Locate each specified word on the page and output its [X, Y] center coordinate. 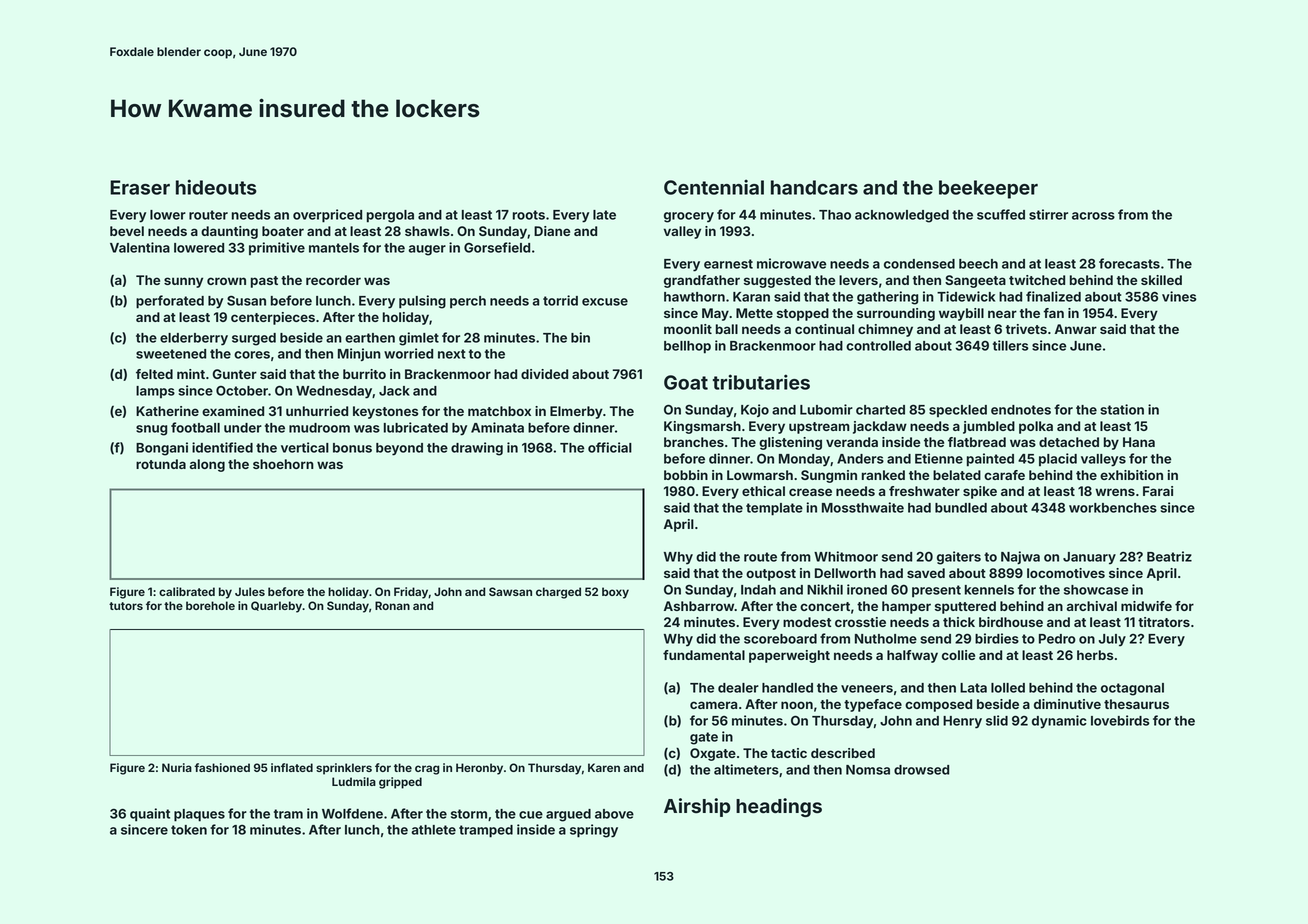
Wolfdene [352, 813]
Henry [962, 722]
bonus [352, 448]
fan [1053, 313]
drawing [477, 449]
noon [797, 705]
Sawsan [510, 591]
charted [880, 410]
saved [926, 573]
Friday [411, 593]
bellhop [687, 347]
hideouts [216, 187]
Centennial [714, 187]
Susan [246, 301]
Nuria [177, 767]
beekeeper [988, 189]
